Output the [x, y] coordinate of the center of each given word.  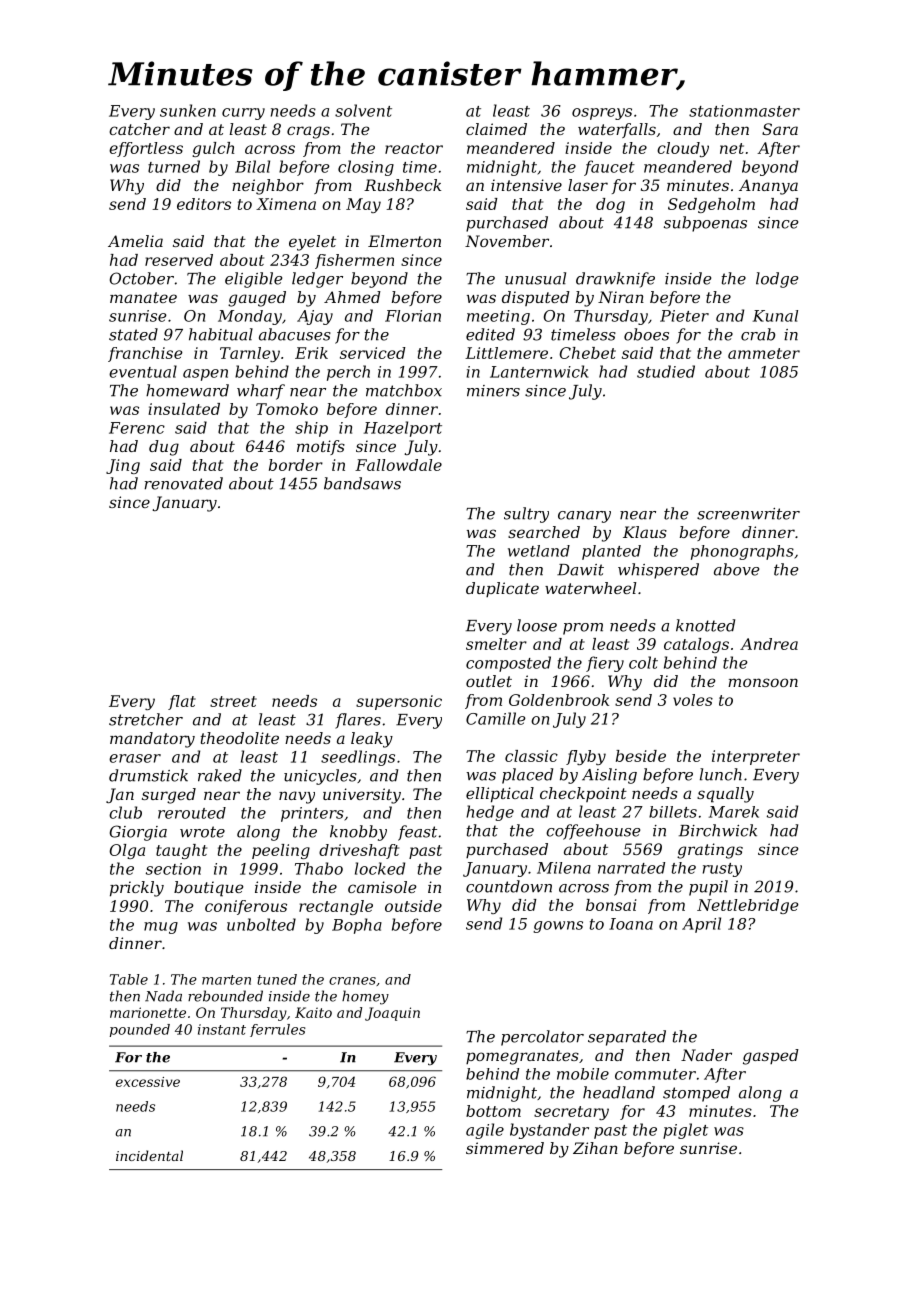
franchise [145, 354]
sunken [188, 110]
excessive [148, 1082]
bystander [549, 1131]
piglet [685, 1131]
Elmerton [404, 241]
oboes [646, 334]
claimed [496, 129]
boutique [208, 889]
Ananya [768, 187]
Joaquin [392, 1014]
